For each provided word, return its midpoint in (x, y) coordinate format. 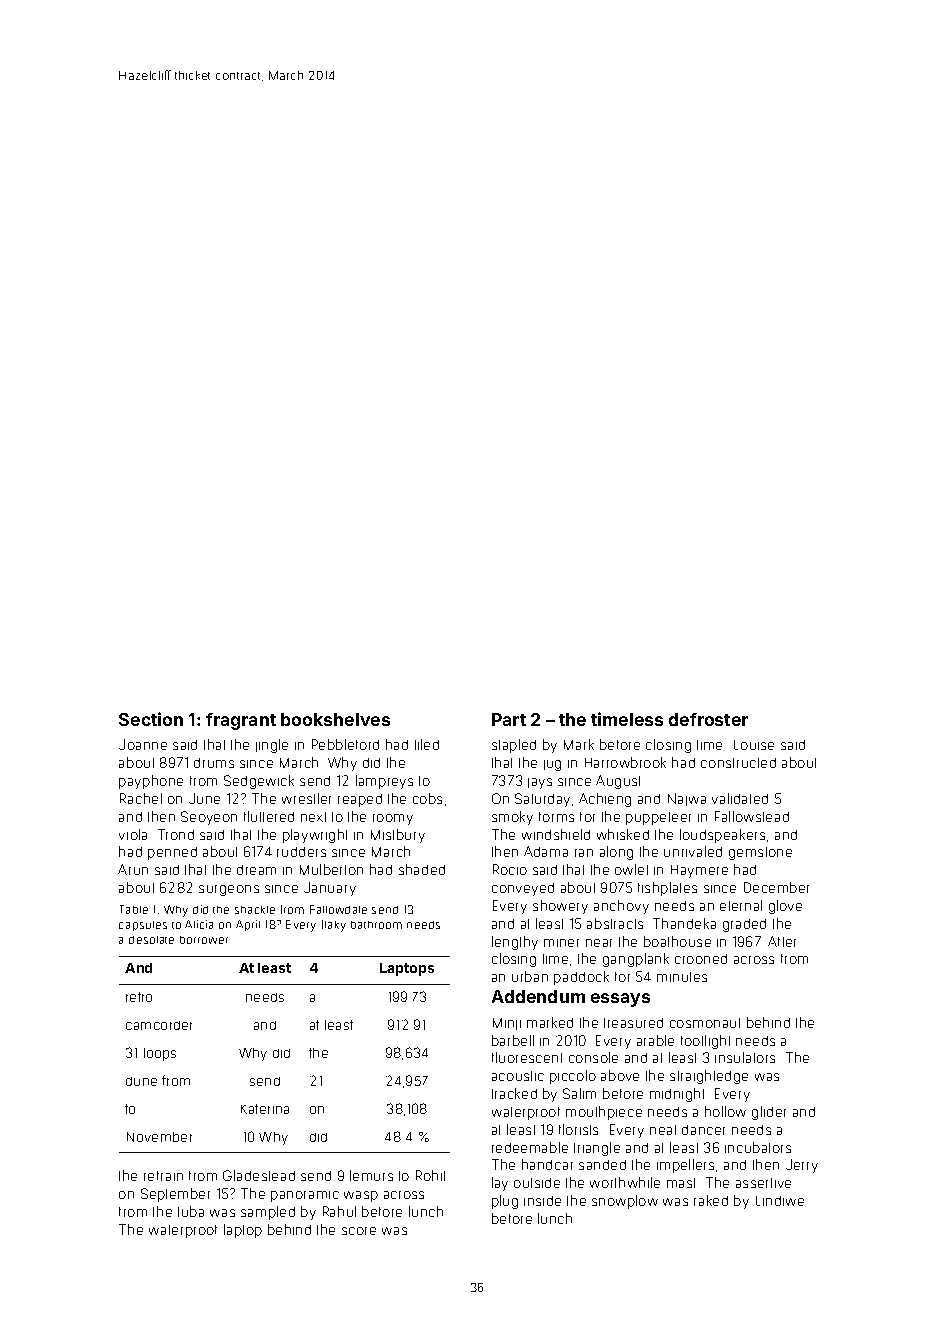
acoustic (518, 1076)
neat (663, 1130)
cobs (427, 798)
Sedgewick (259, 782)
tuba (191, 1211)
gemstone (760, 853)
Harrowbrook (625, 762)
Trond (176, 834)
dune (141, 1081)
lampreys (384, 782)
